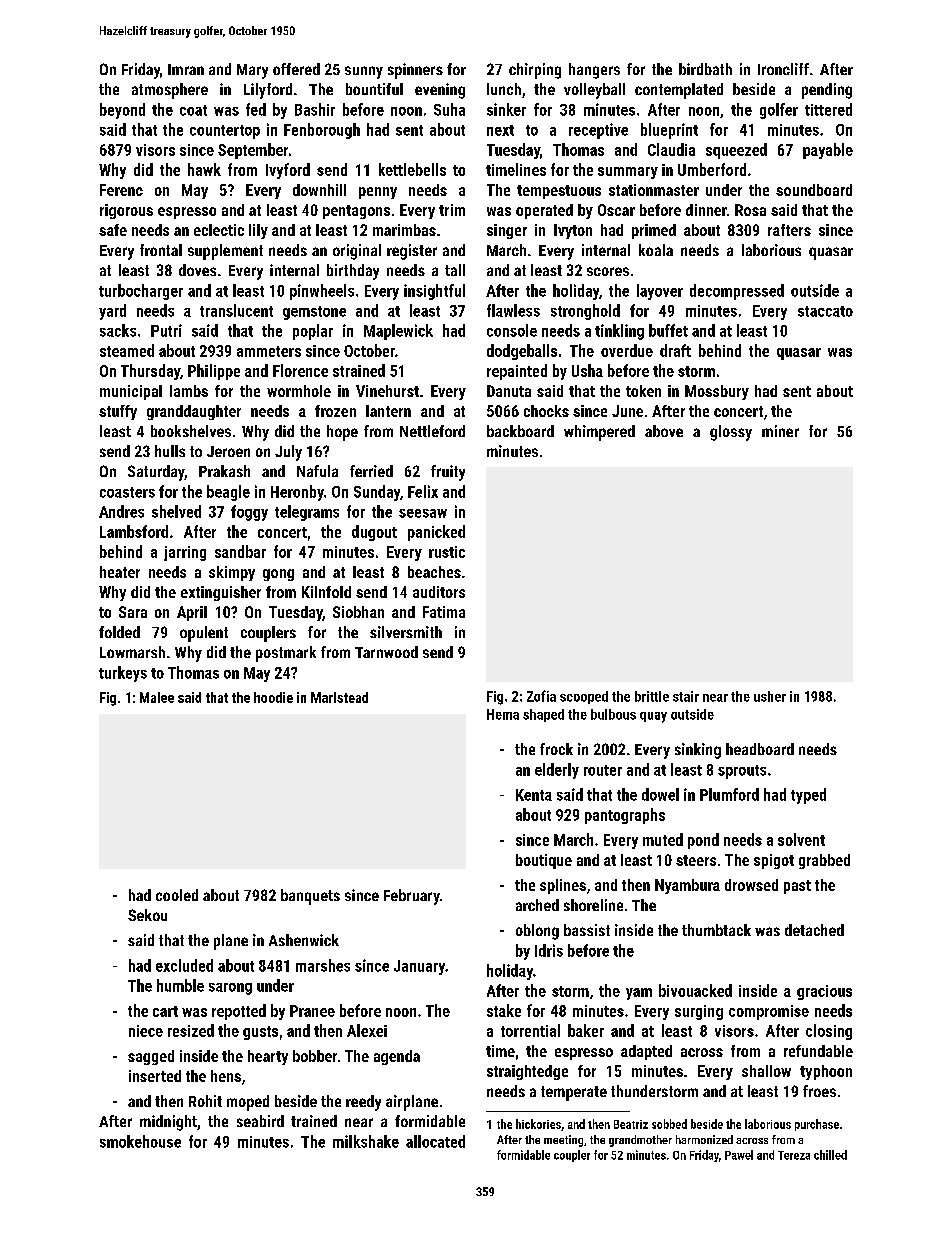 The width and height of the screenshot is (952, 1233). What do you see at coordinates (770, 696) in the screenshot?
I see `usher` at bounding box center [770, 696].
